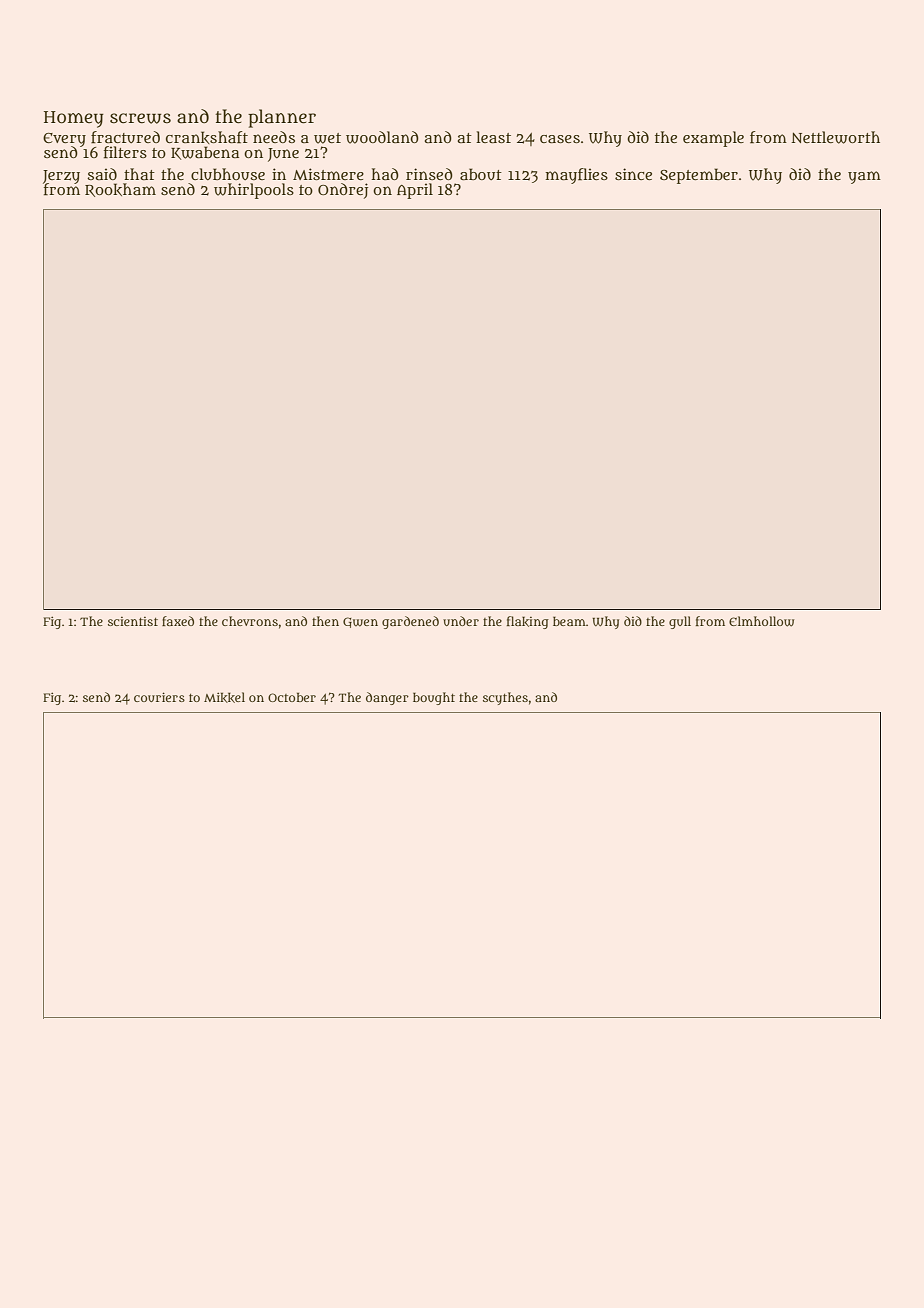 The width and height of the document is (924, 1308). Describe the element at coordinates (864, 177) in the document. I see `yam` at that location.
